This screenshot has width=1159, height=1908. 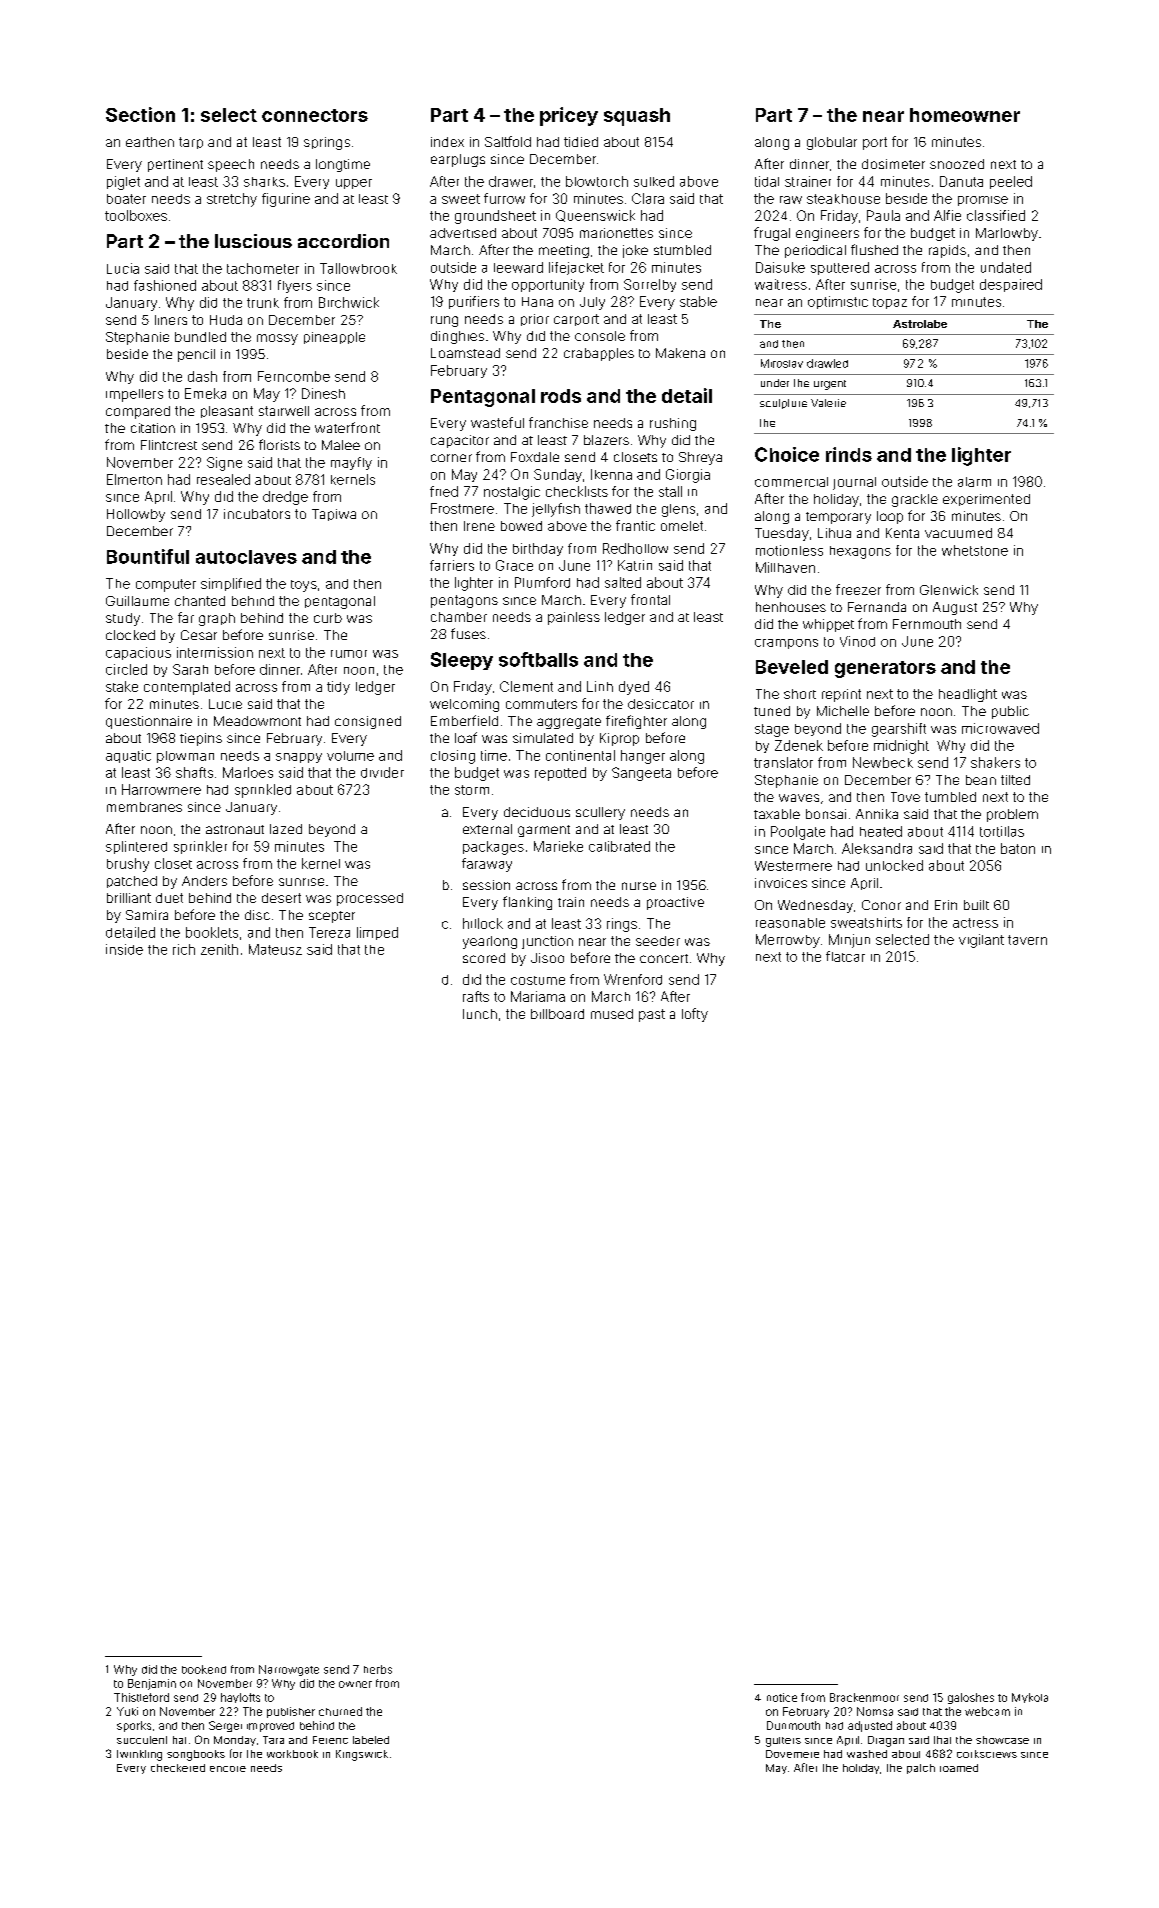 I want to click on snoozed, so click(x=957, y=164).
